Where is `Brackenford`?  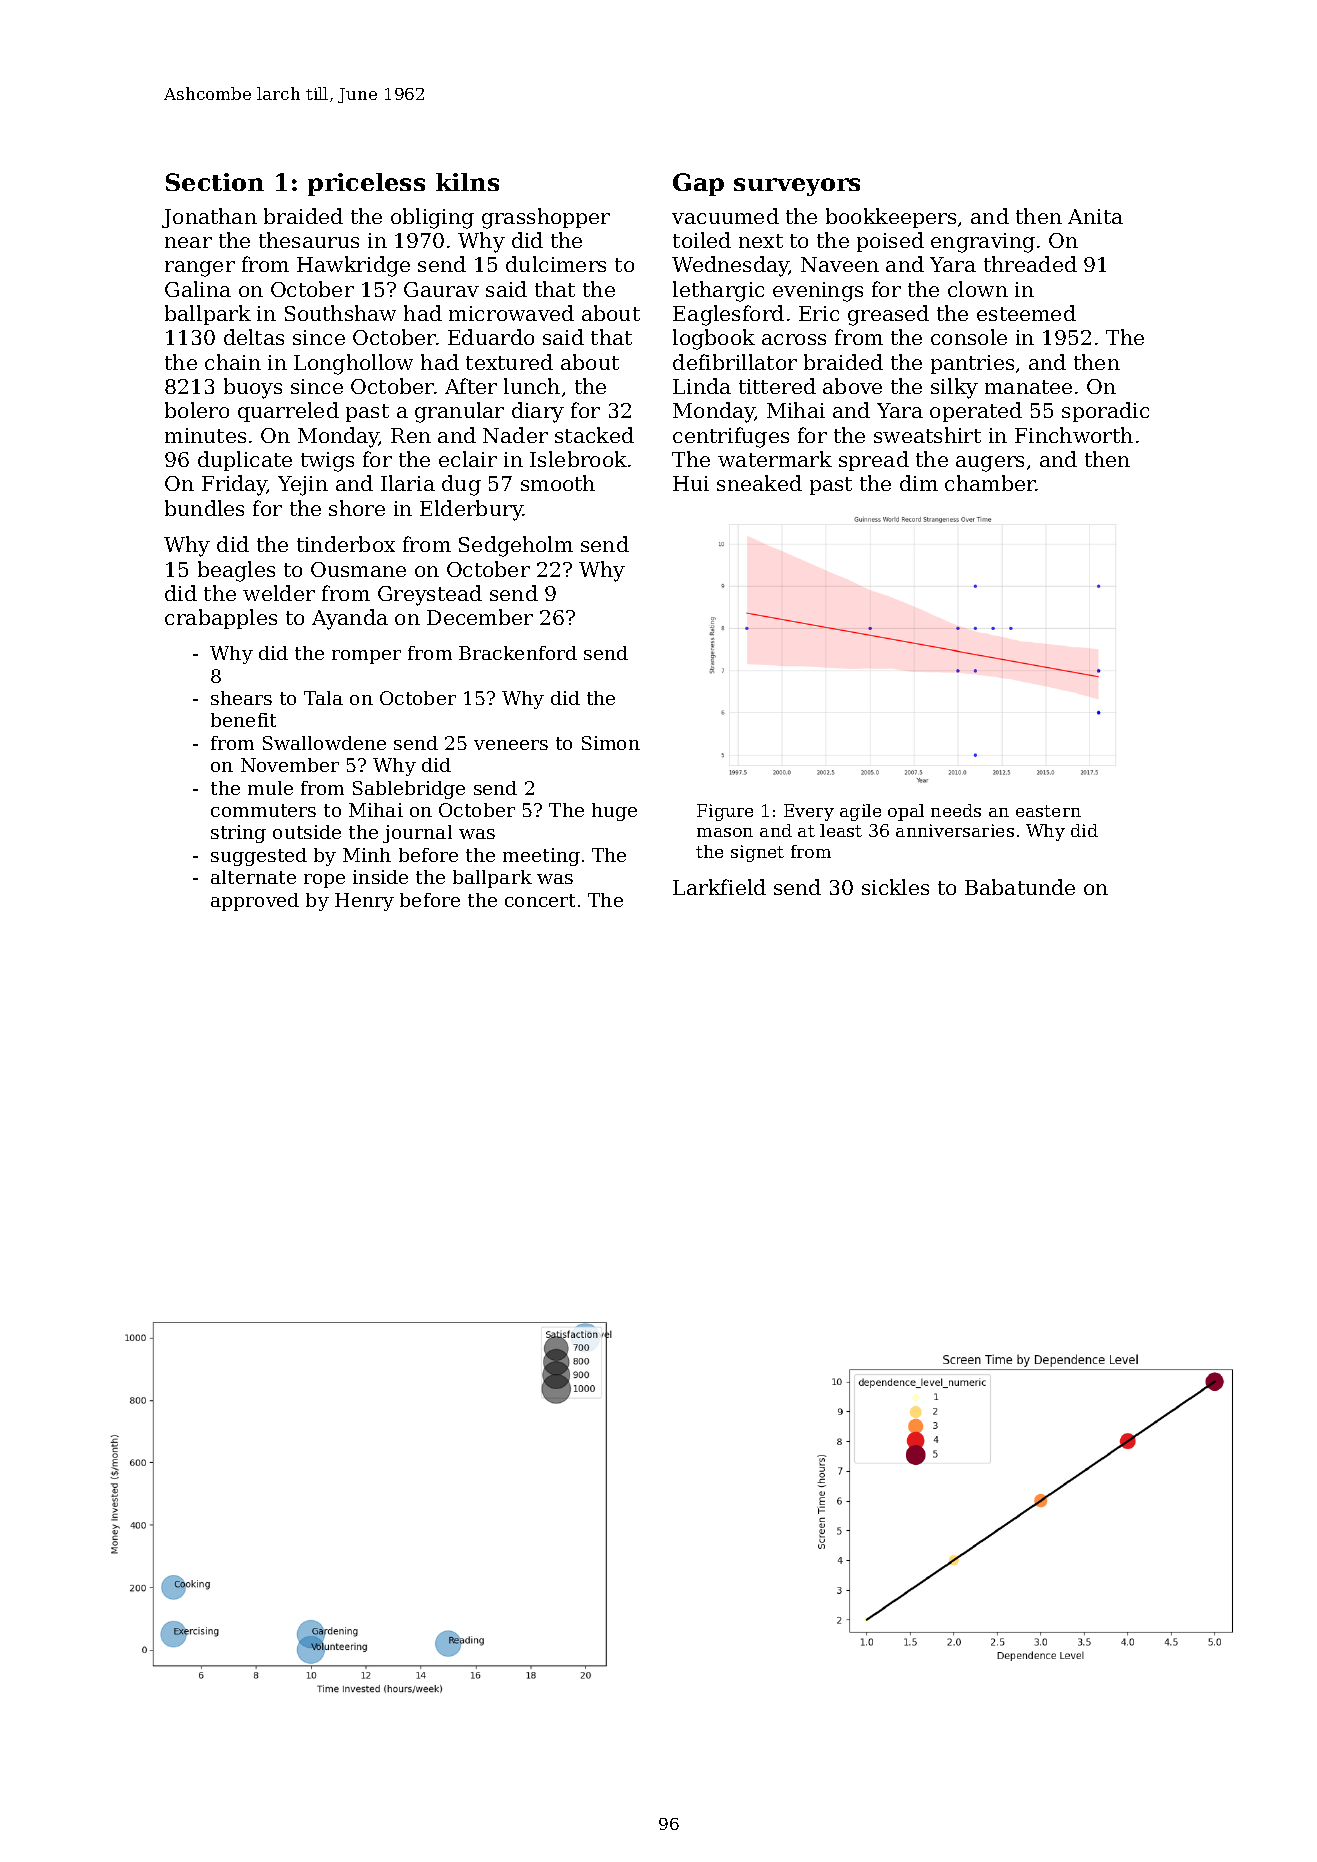 Brackenford is located at coordinates (518, 653).
